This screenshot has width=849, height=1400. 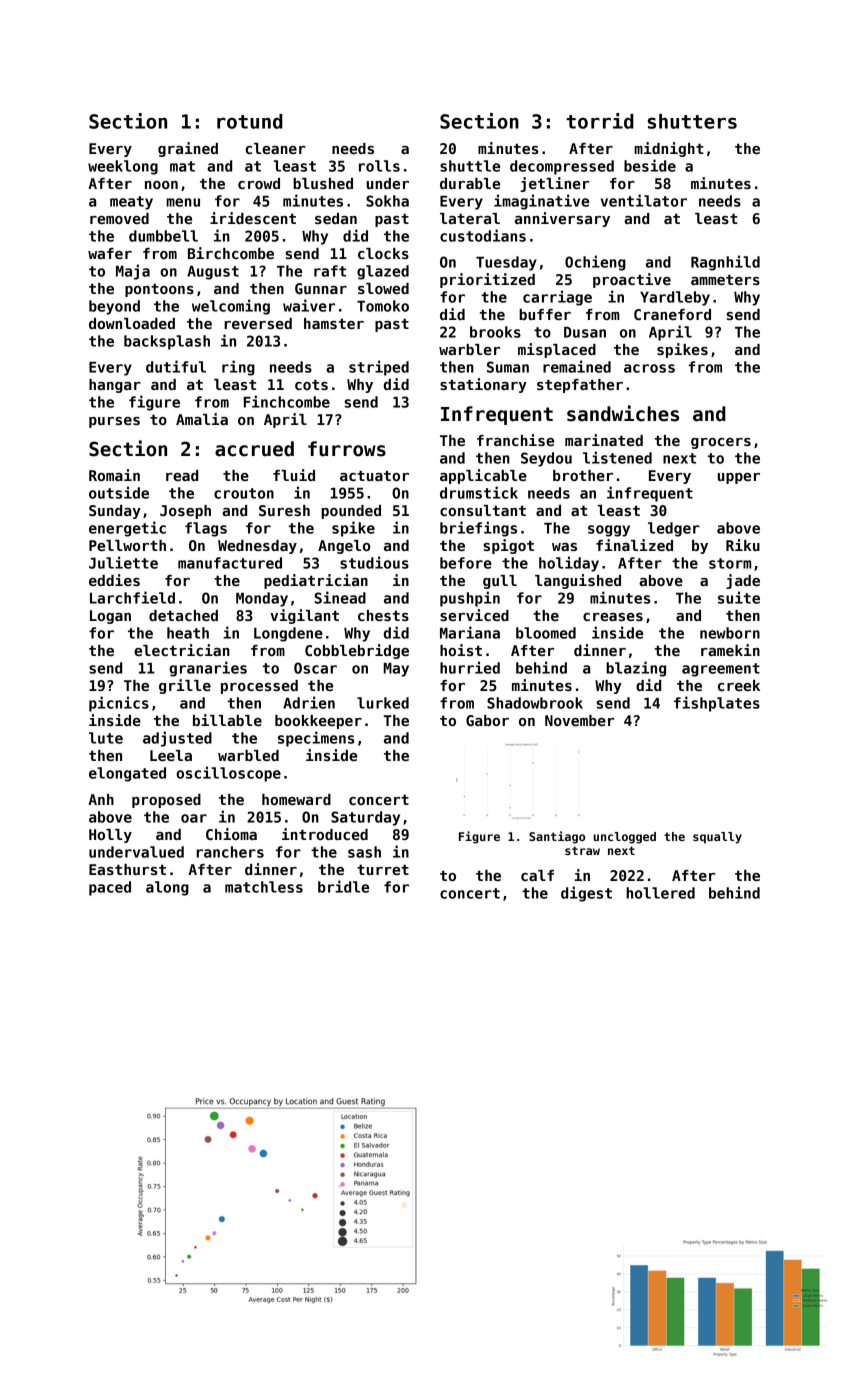 What do you see at coordinates (725, 279) in the screenshot?
I see `ammeters` at bounding box center [725, 279].
